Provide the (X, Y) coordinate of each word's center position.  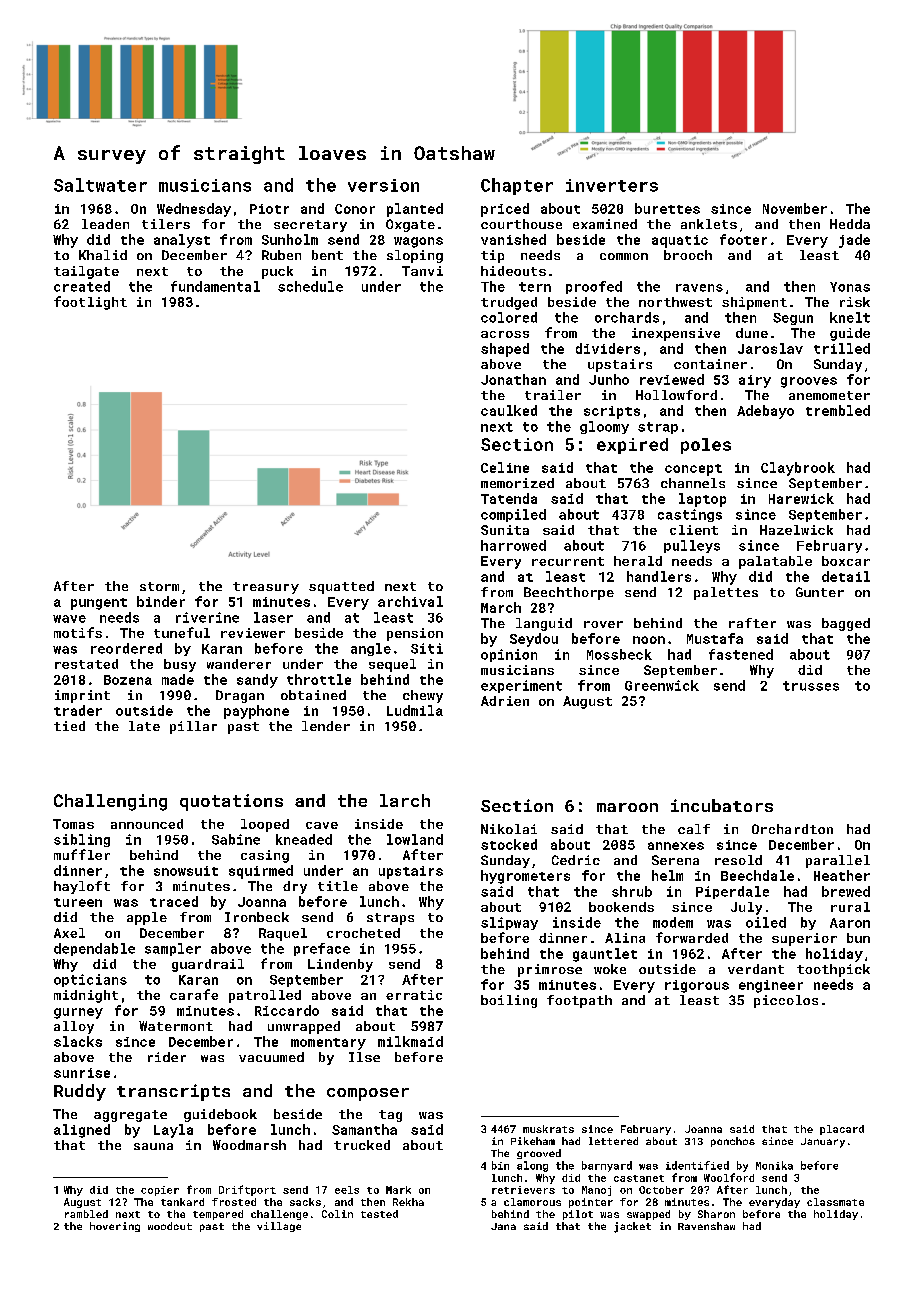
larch (405, 800)
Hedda (850, 224)
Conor (355, 209)
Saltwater (100, 185)
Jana (503, 1226)
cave (322, 825)
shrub (632, 891)
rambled (86, 1214)
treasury (266, 588)
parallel (838, 861)
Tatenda (509, 498)
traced (174, 901)
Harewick (801, 498)
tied (69, 726)
